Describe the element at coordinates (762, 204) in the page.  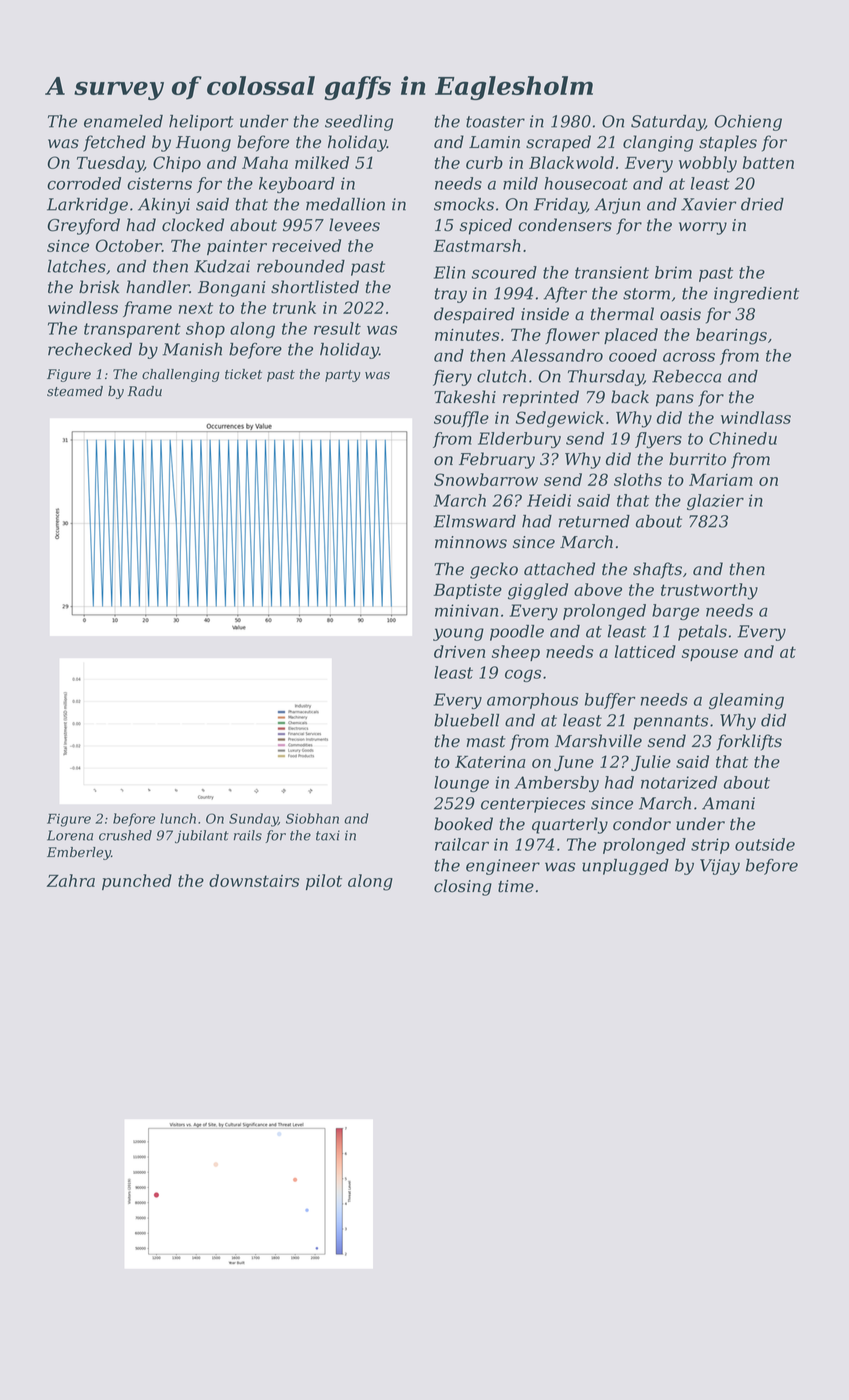
I see `dried` at that location.
